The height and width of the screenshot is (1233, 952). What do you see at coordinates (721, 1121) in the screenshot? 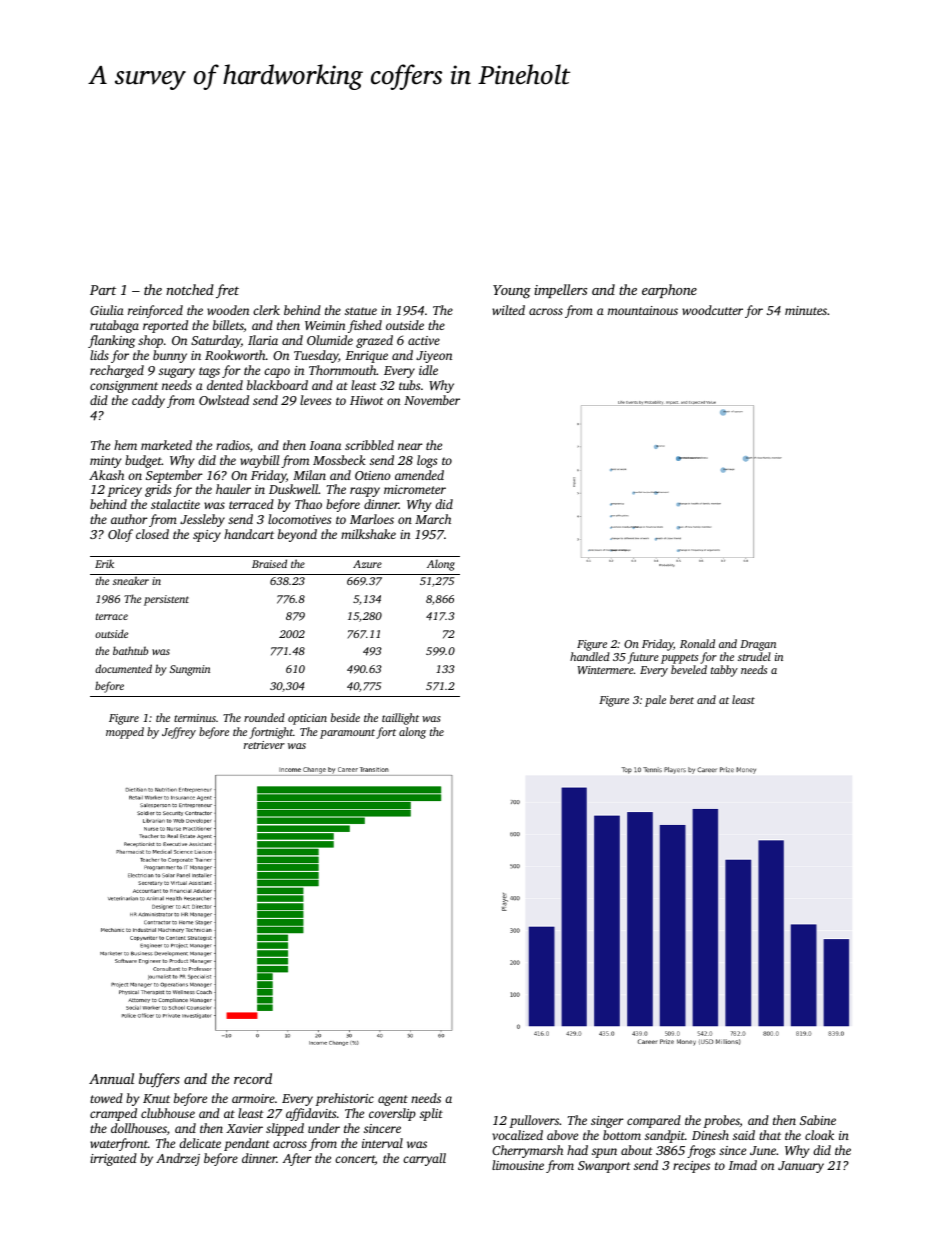
I see `probes` at bounding box center [721, 1121].
